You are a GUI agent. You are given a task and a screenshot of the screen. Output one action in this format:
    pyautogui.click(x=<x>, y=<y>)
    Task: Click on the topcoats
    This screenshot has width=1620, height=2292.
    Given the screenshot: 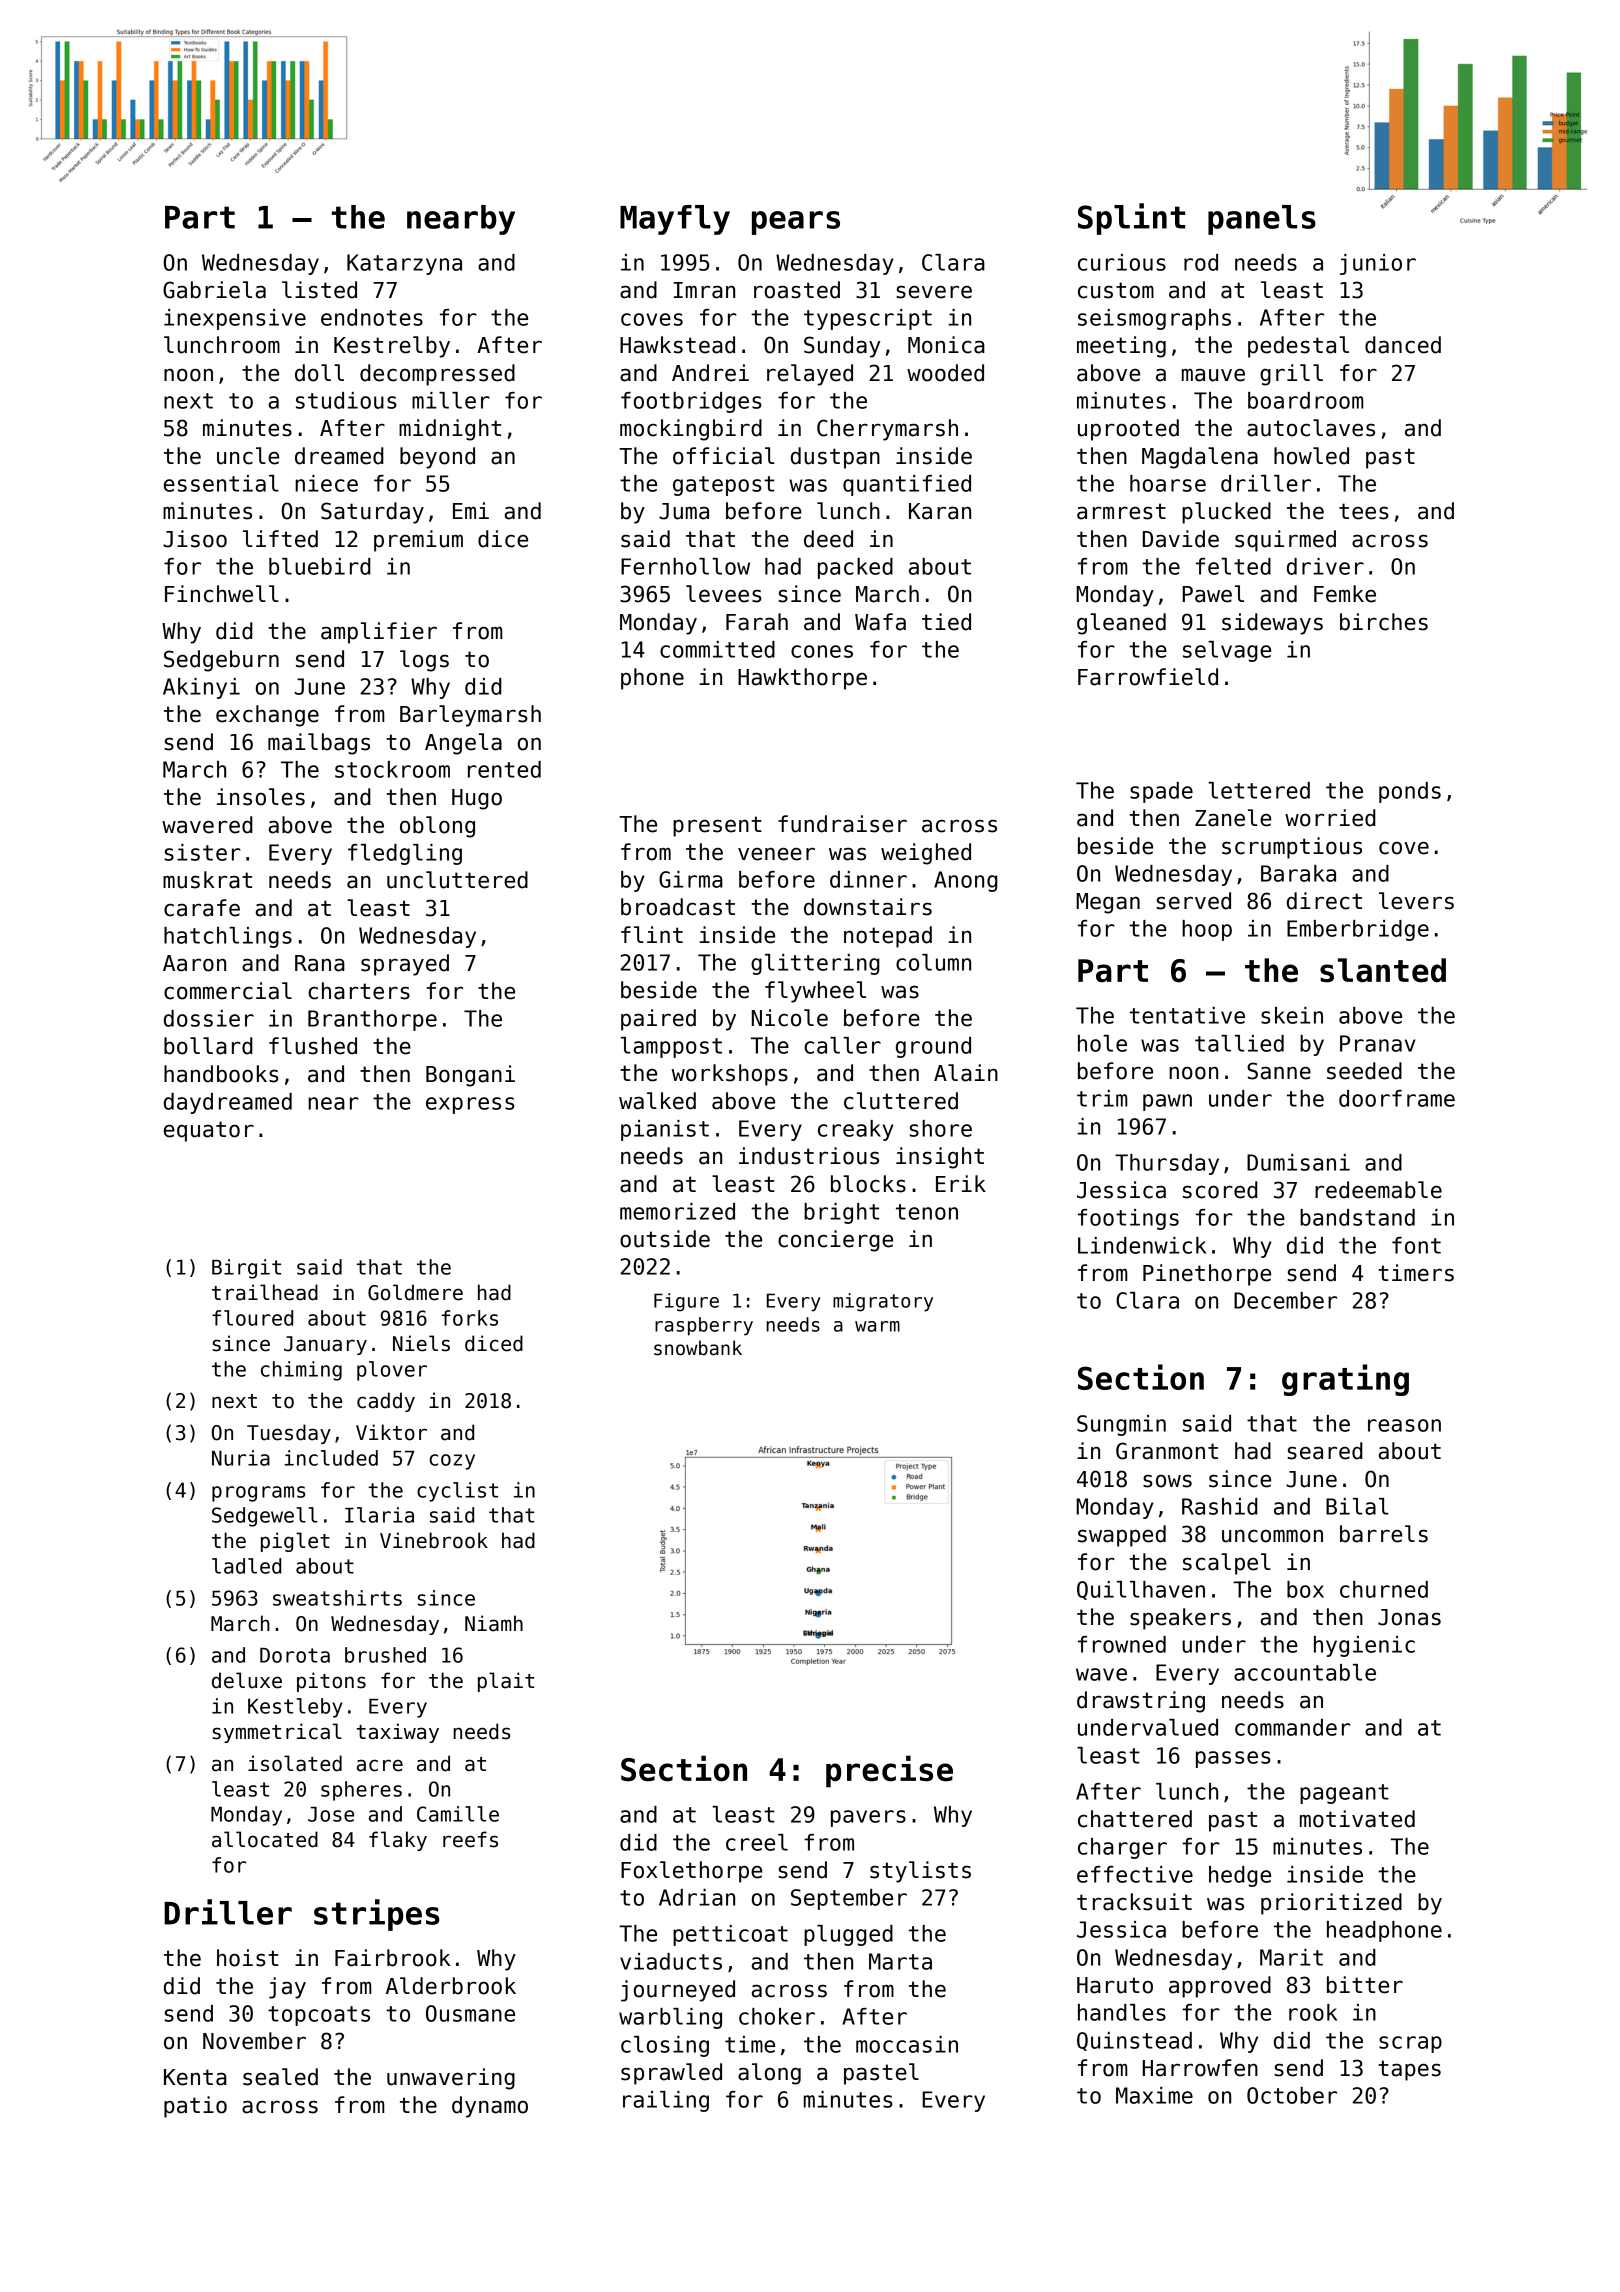 What is the action you would take?
    pyautogui.click(x=319, y=2016)
